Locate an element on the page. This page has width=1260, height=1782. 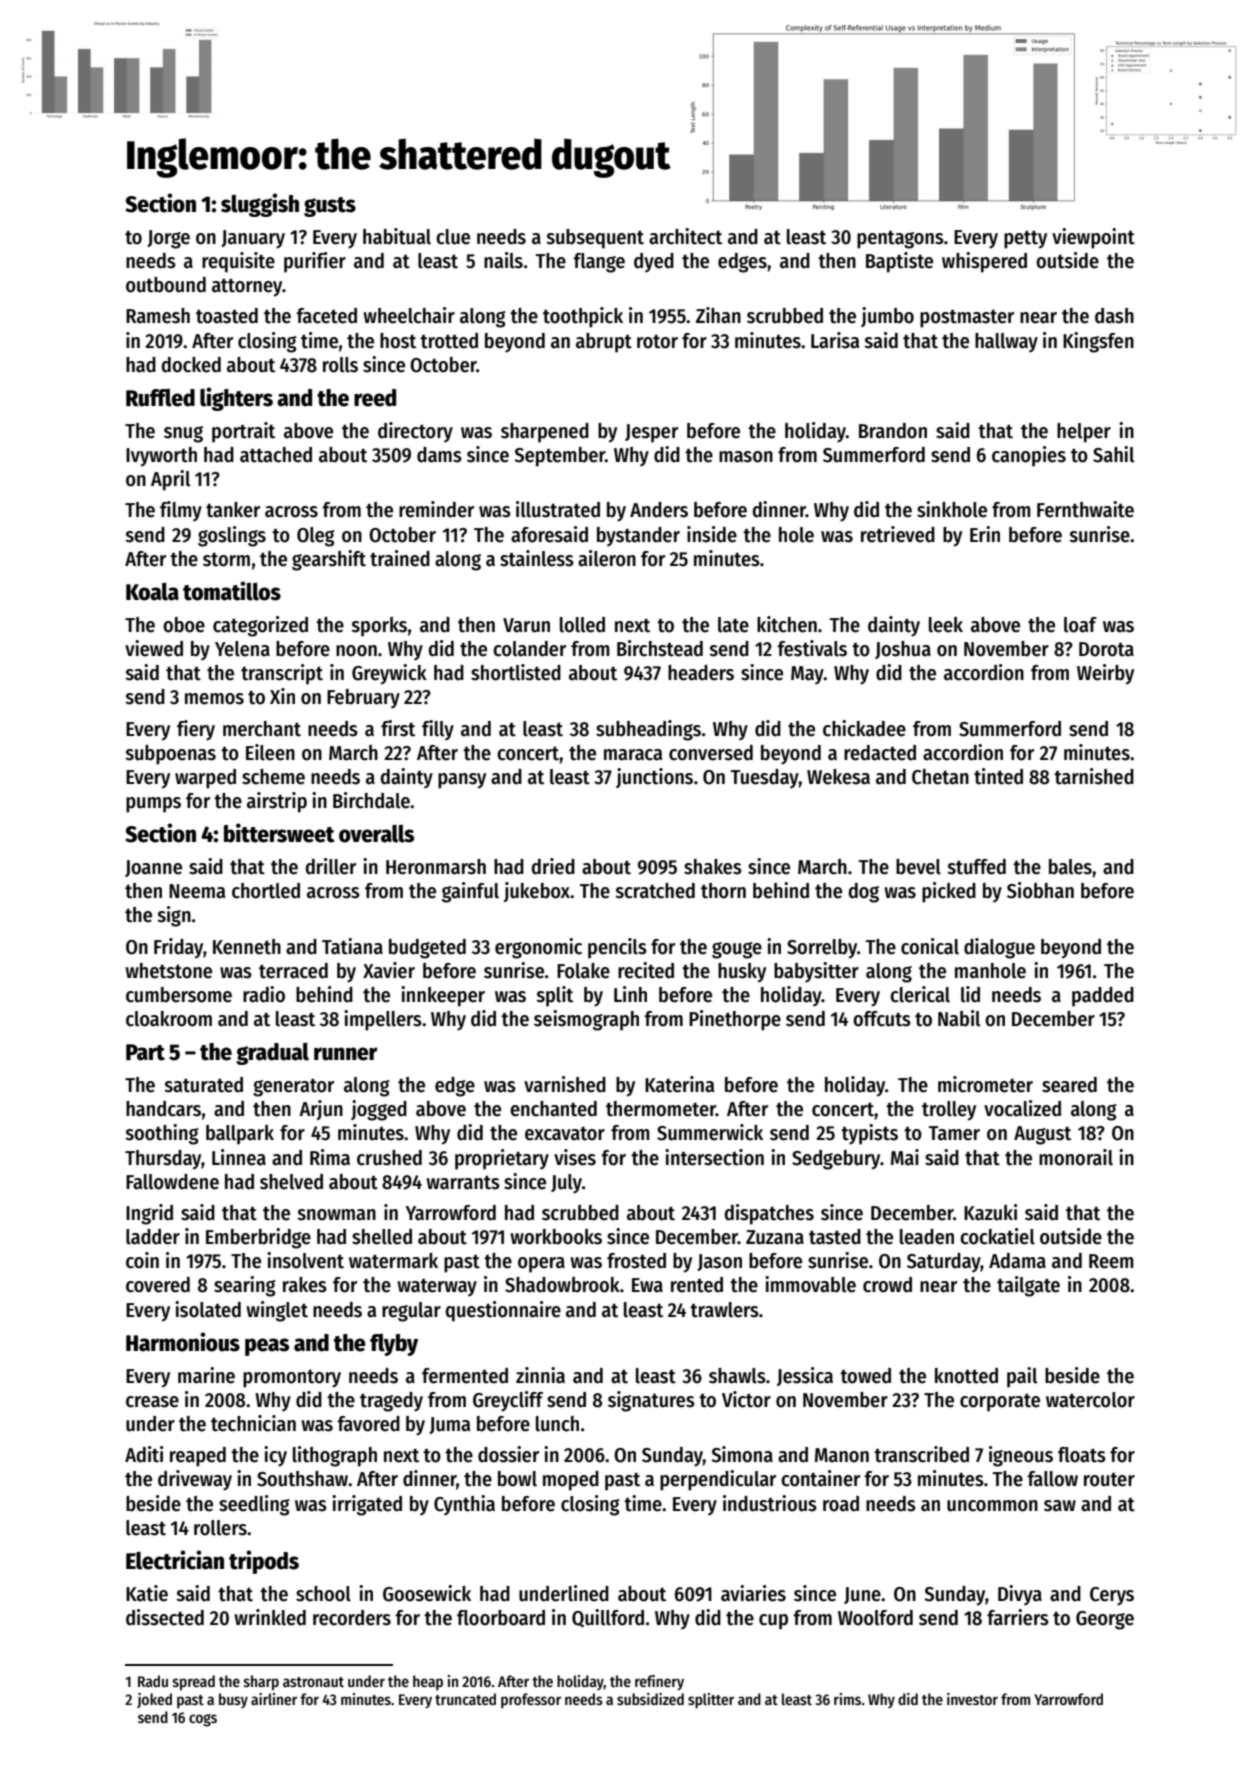
truncated is located at coordinates (465, 1699).
